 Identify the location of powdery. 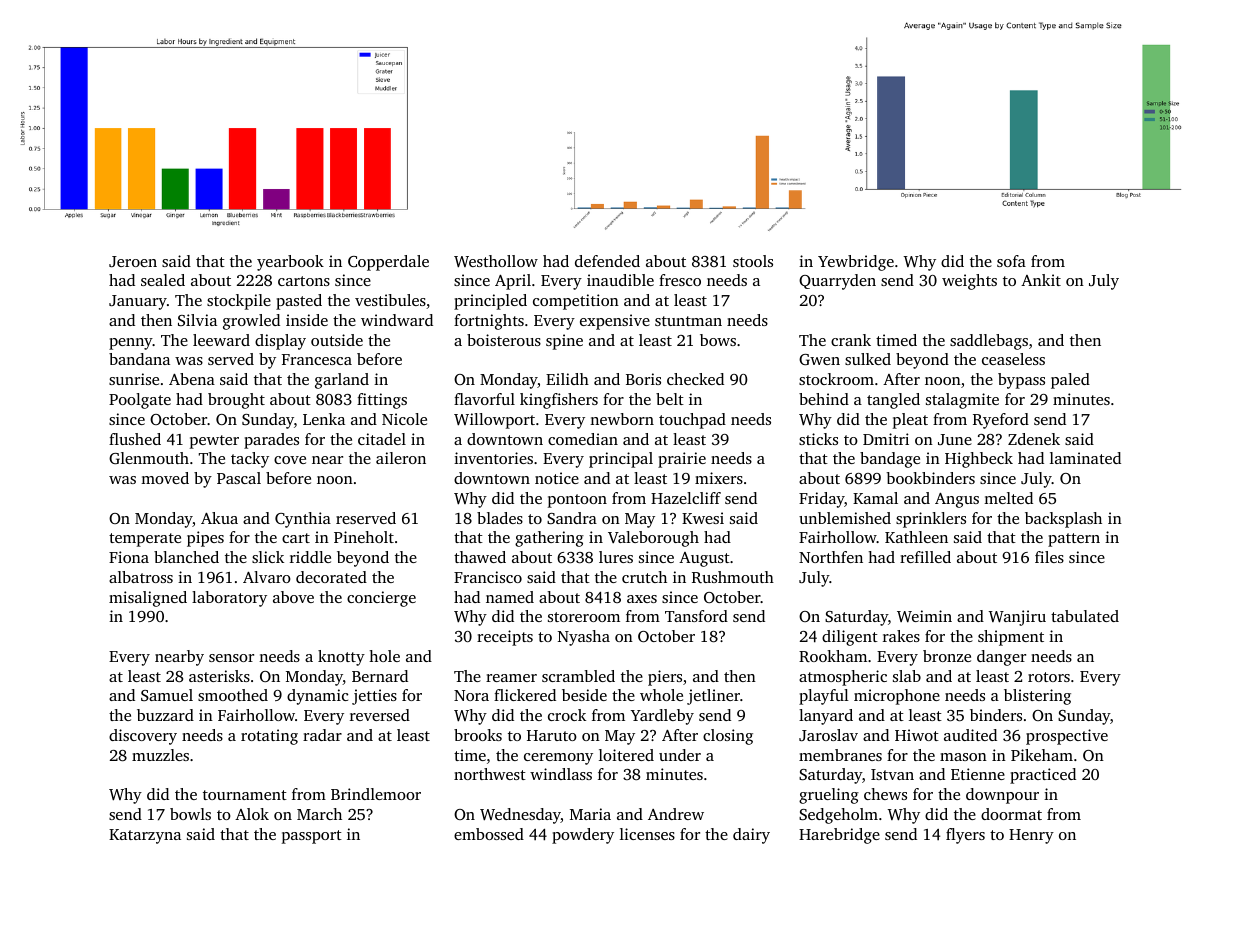
(583, 836).
